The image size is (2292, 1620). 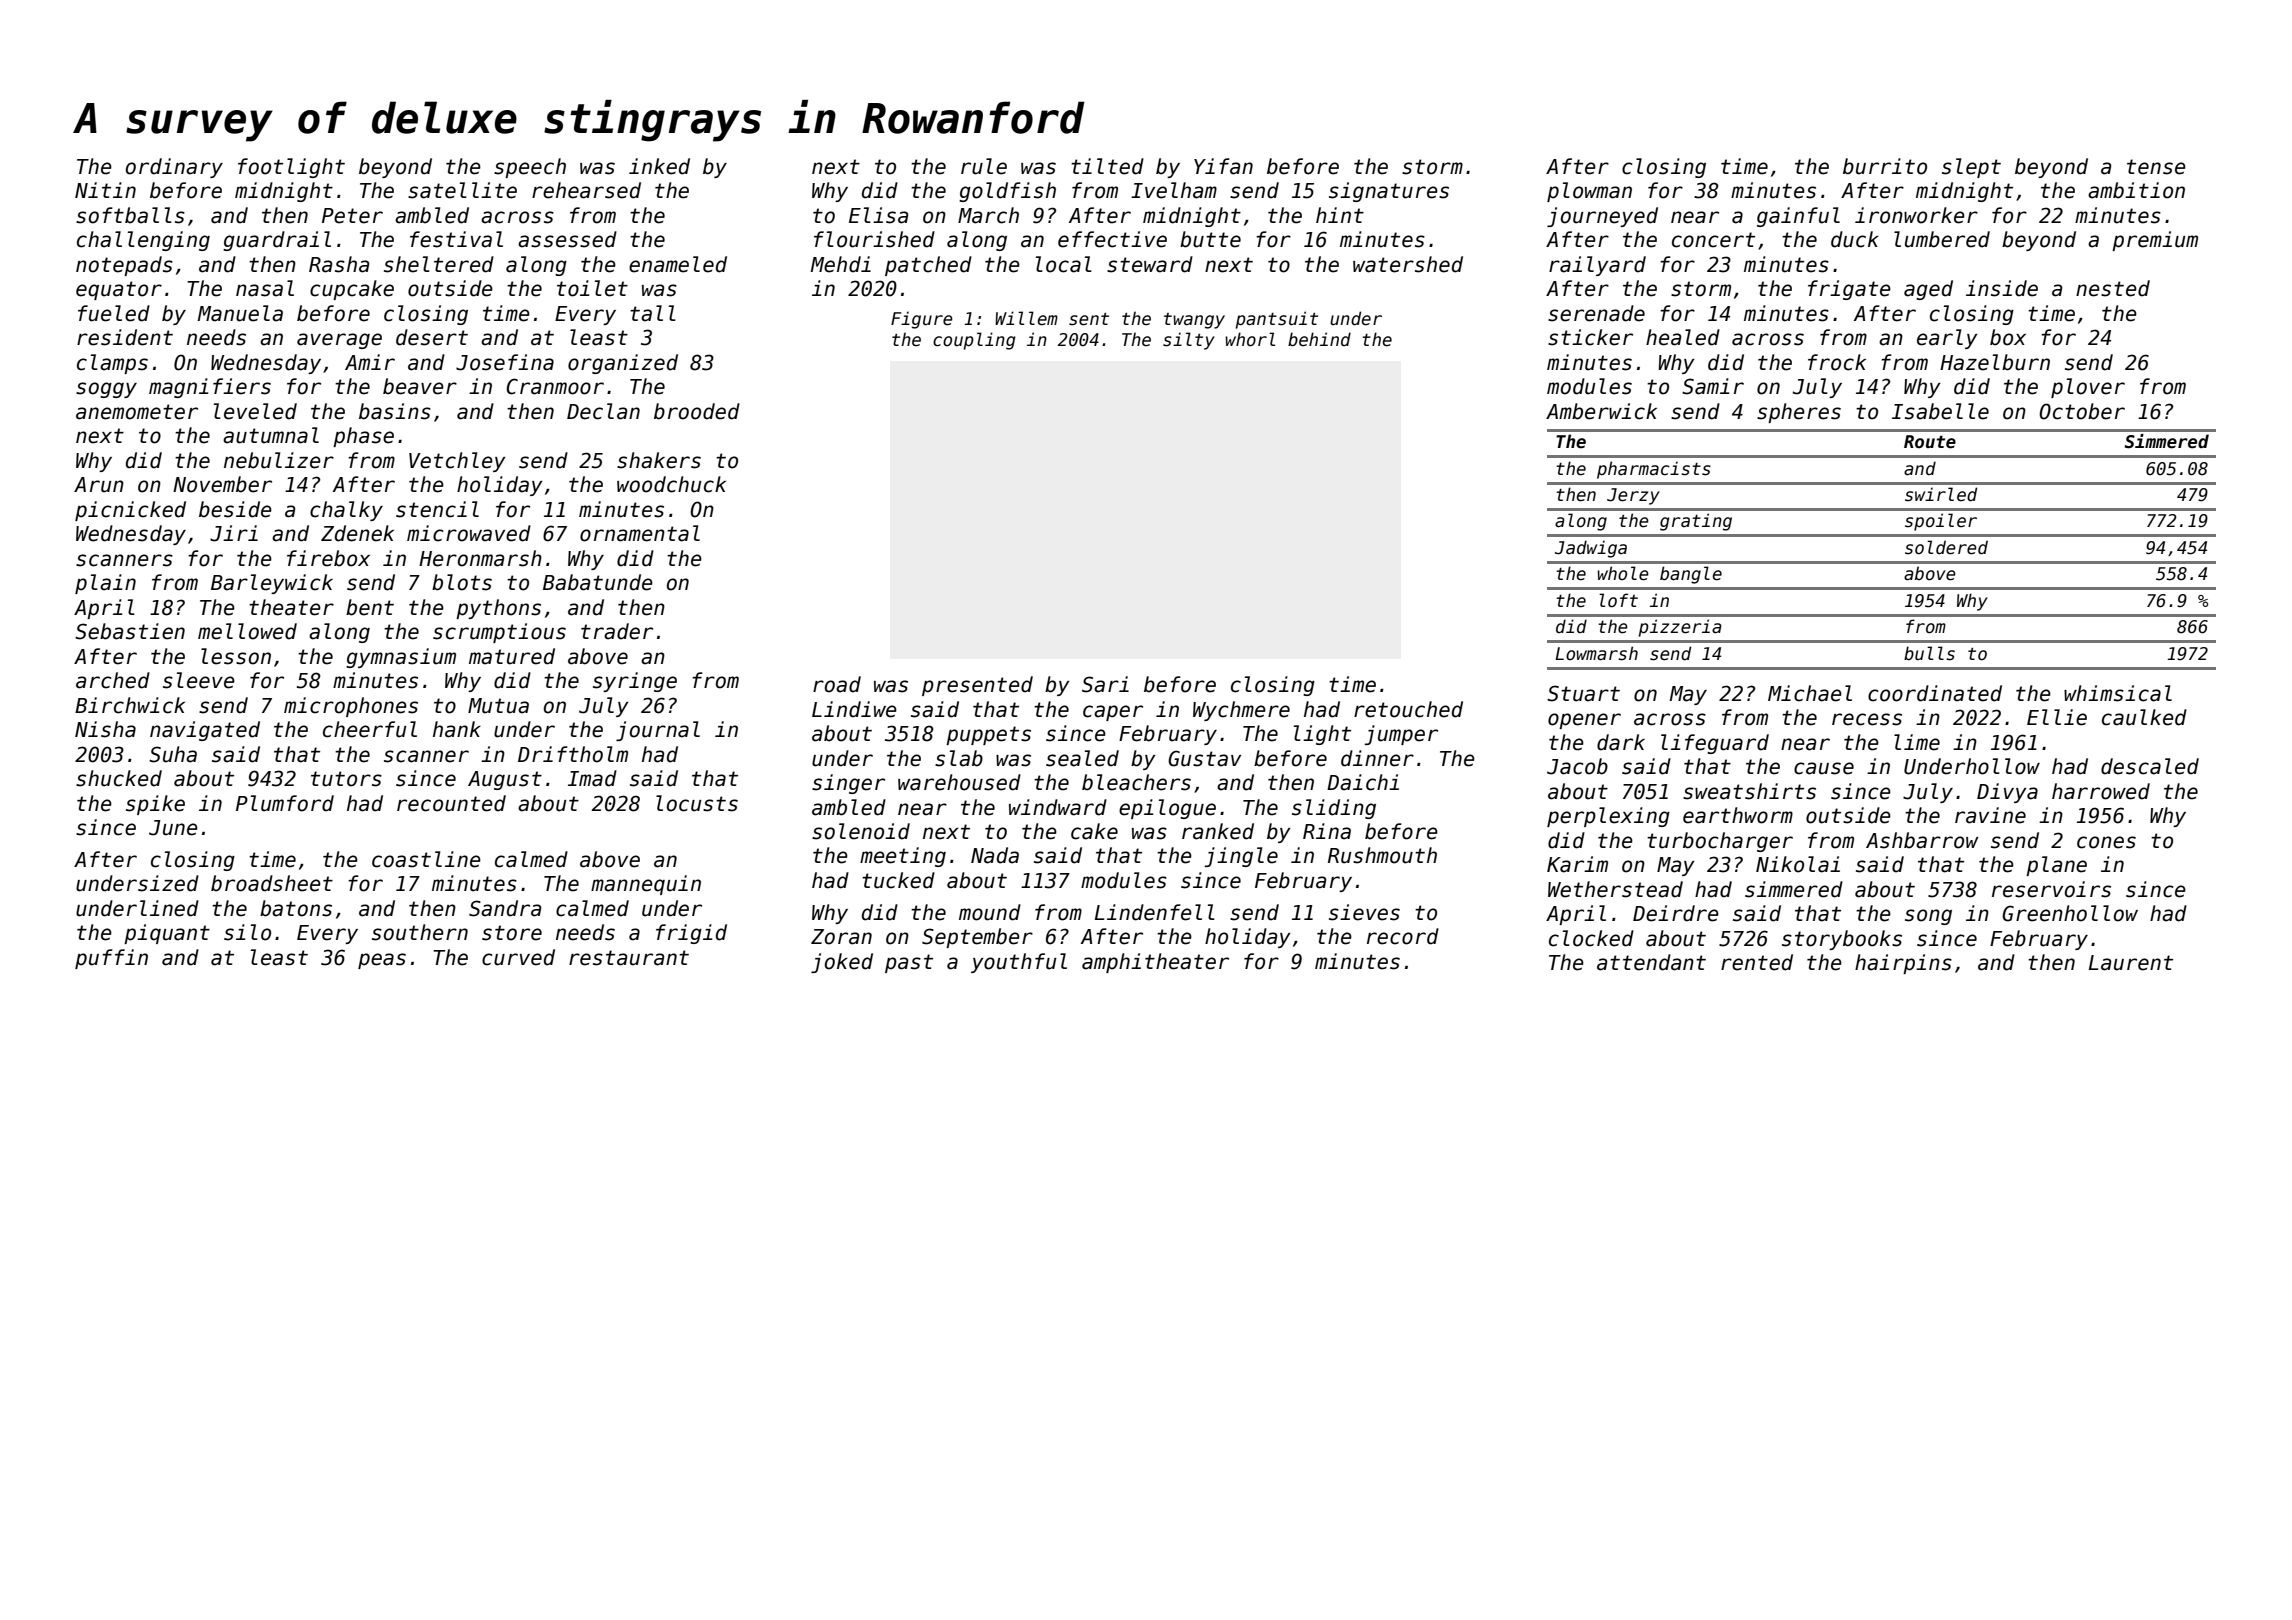 What do you see at coordinates (1654, 470) in the screenshot?
I see `pharmacists` at bounding box center [1654, 470].
